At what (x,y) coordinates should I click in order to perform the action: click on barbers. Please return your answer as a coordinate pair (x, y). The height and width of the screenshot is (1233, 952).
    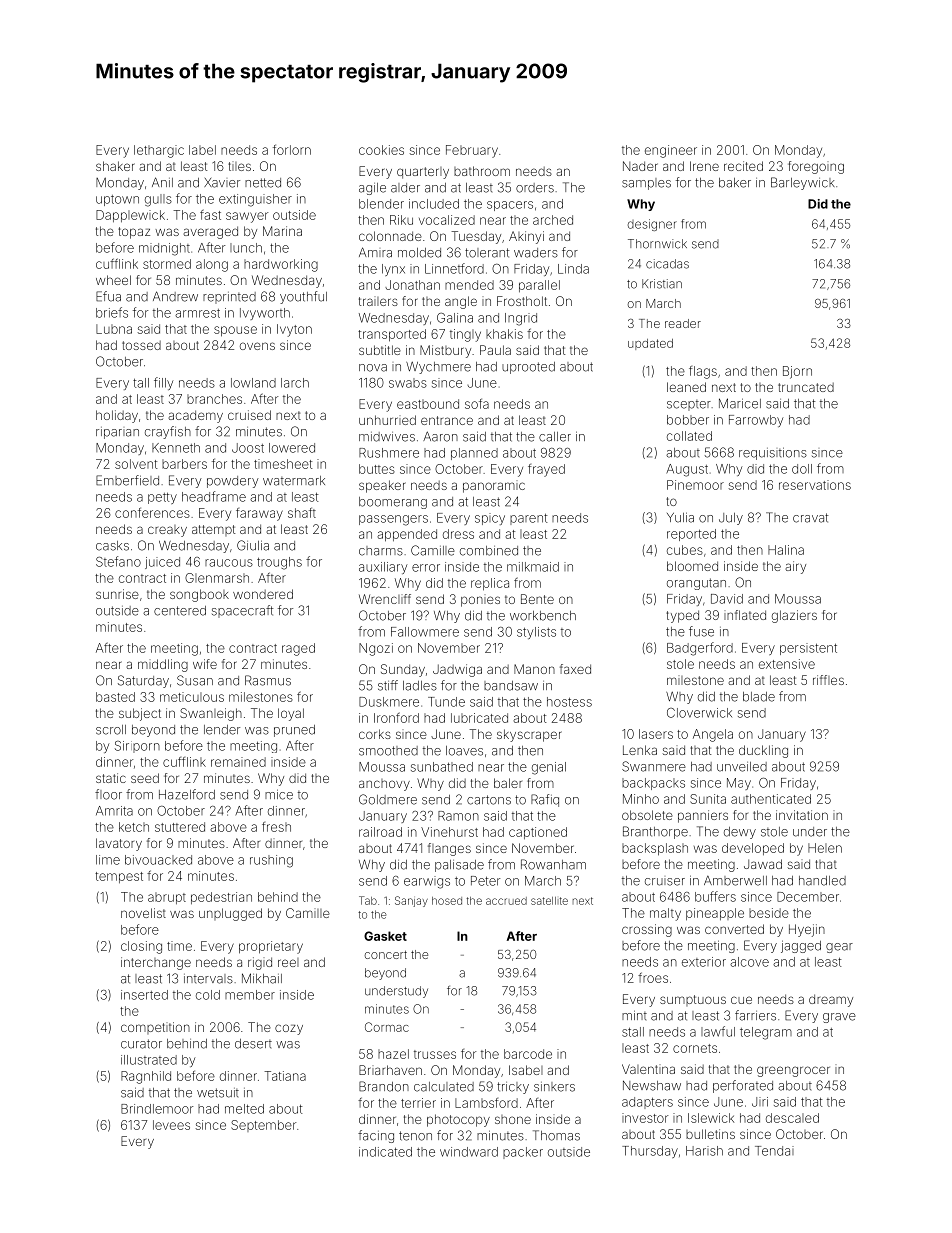
    Looking at the image, I should click on (184, 464).
